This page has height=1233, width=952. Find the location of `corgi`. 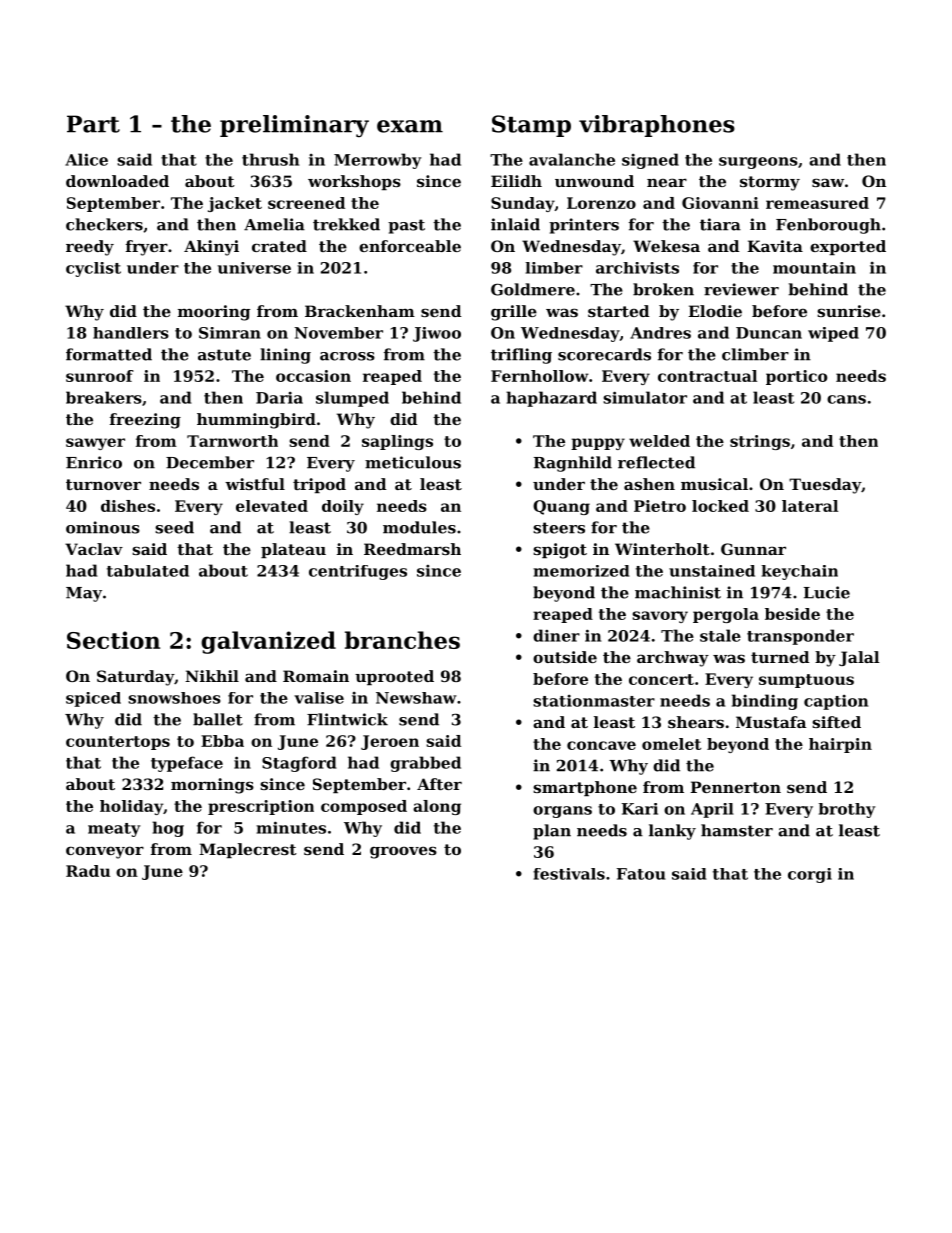

corgi is located at coordinates (810, 875).
